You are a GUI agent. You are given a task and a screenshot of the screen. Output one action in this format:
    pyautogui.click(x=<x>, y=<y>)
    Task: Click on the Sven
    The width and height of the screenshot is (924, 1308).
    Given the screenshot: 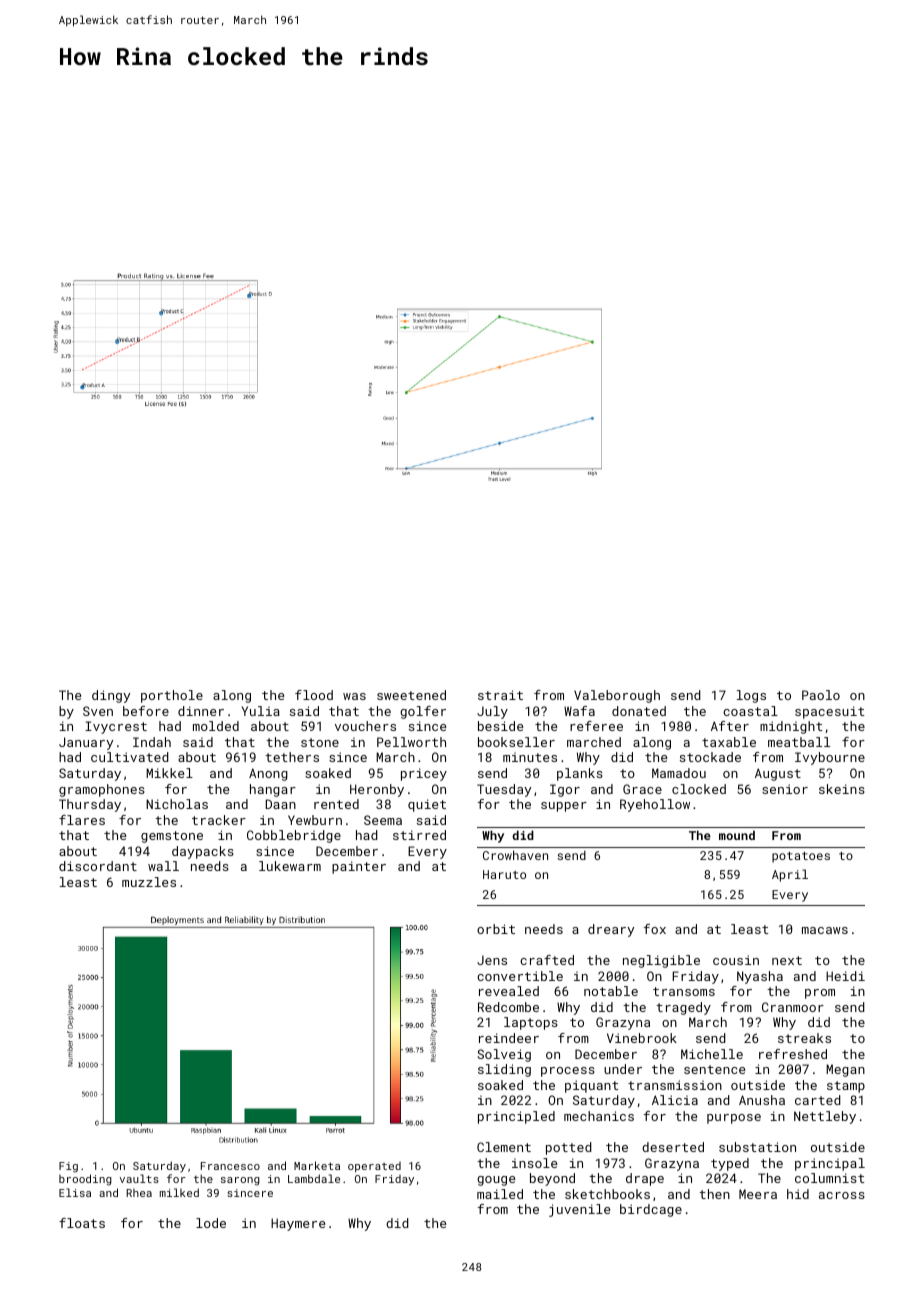 What is the action you would take?
    pyautogui.click(x=98, y=711)
